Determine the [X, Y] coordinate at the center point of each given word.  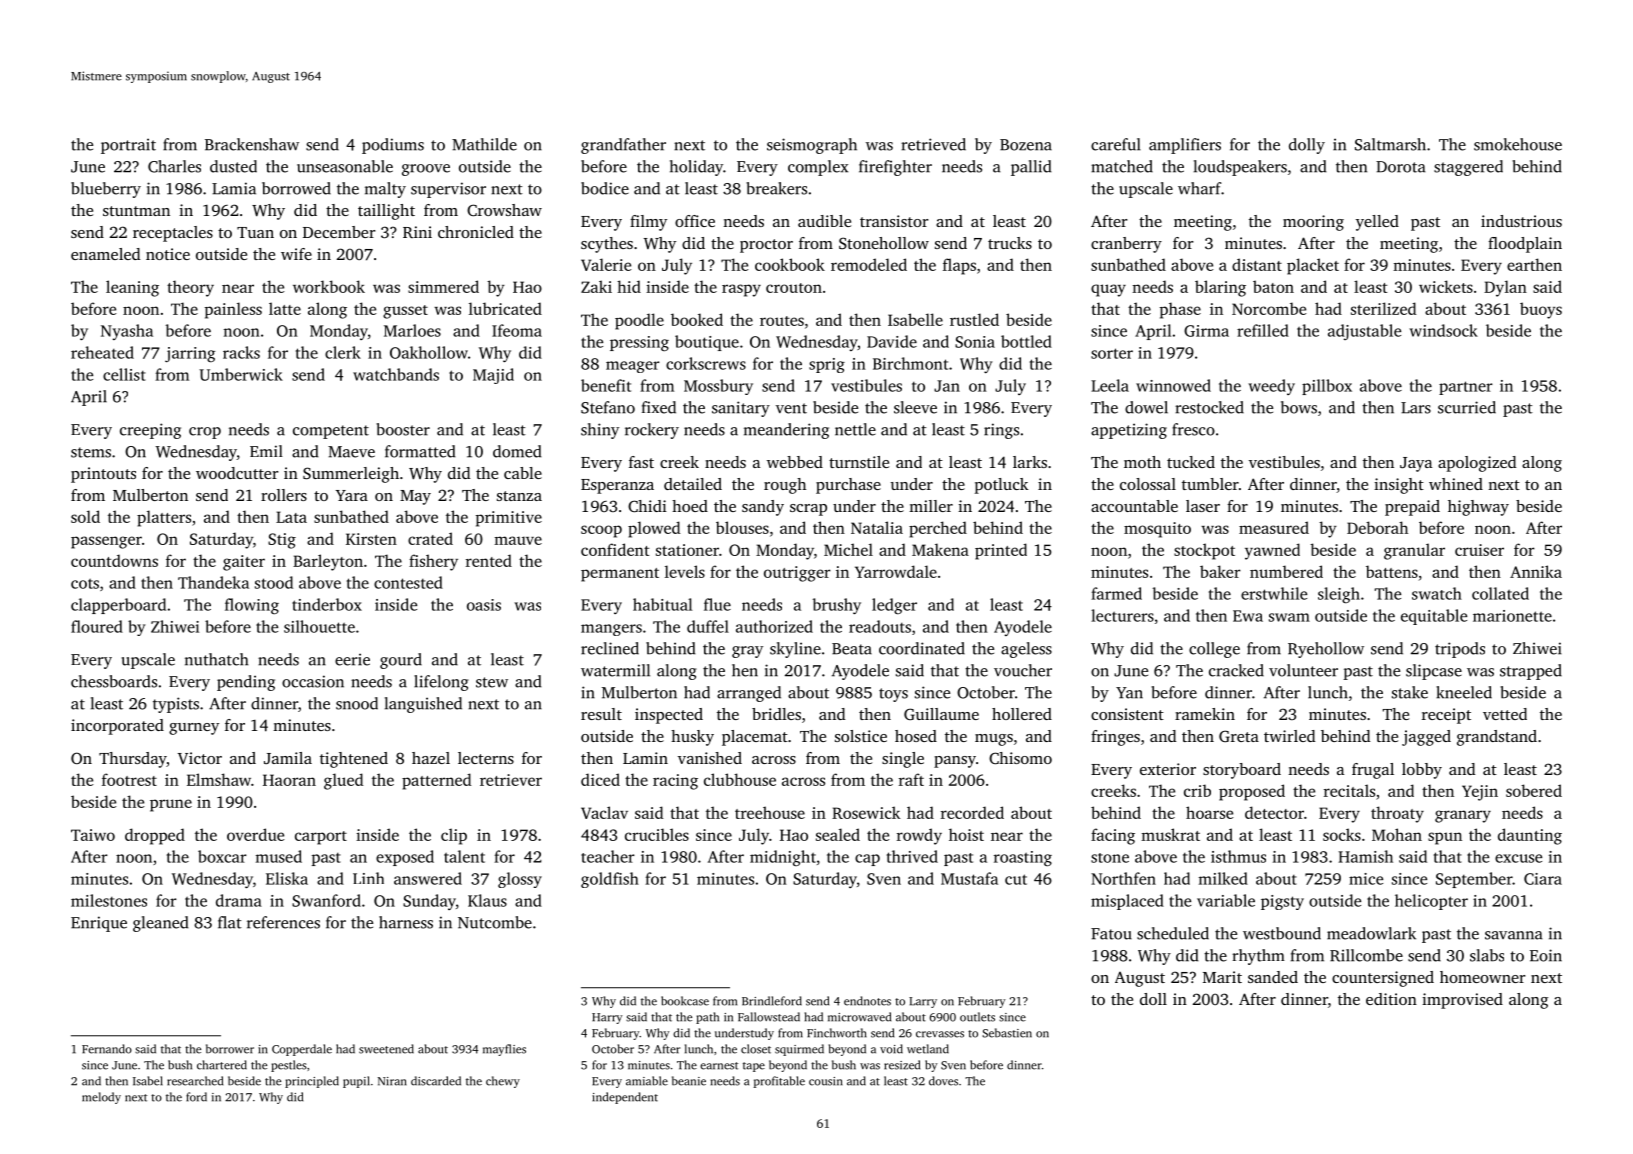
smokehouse [1518, 144]
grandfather [623, 146]
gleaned [161, 924]
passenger [106, 542]
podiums [393, 146]
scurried [1467, 407]
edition [1391, 999]
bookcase [685, 1001]
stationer [687, 550]
